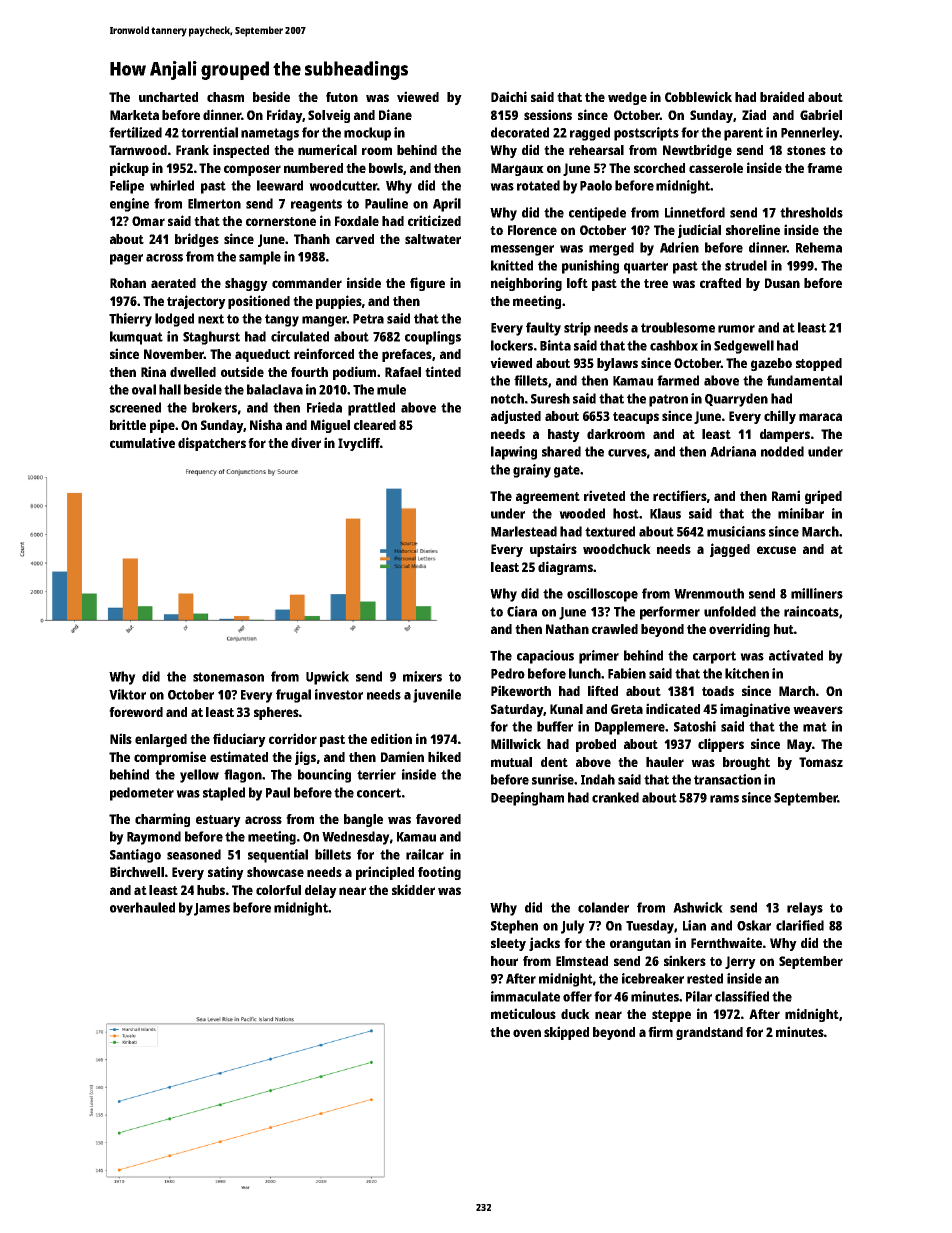  What do you see at coordinates (225, 97) in the page?
I see `chasm` at bounding box center [225, 97].
